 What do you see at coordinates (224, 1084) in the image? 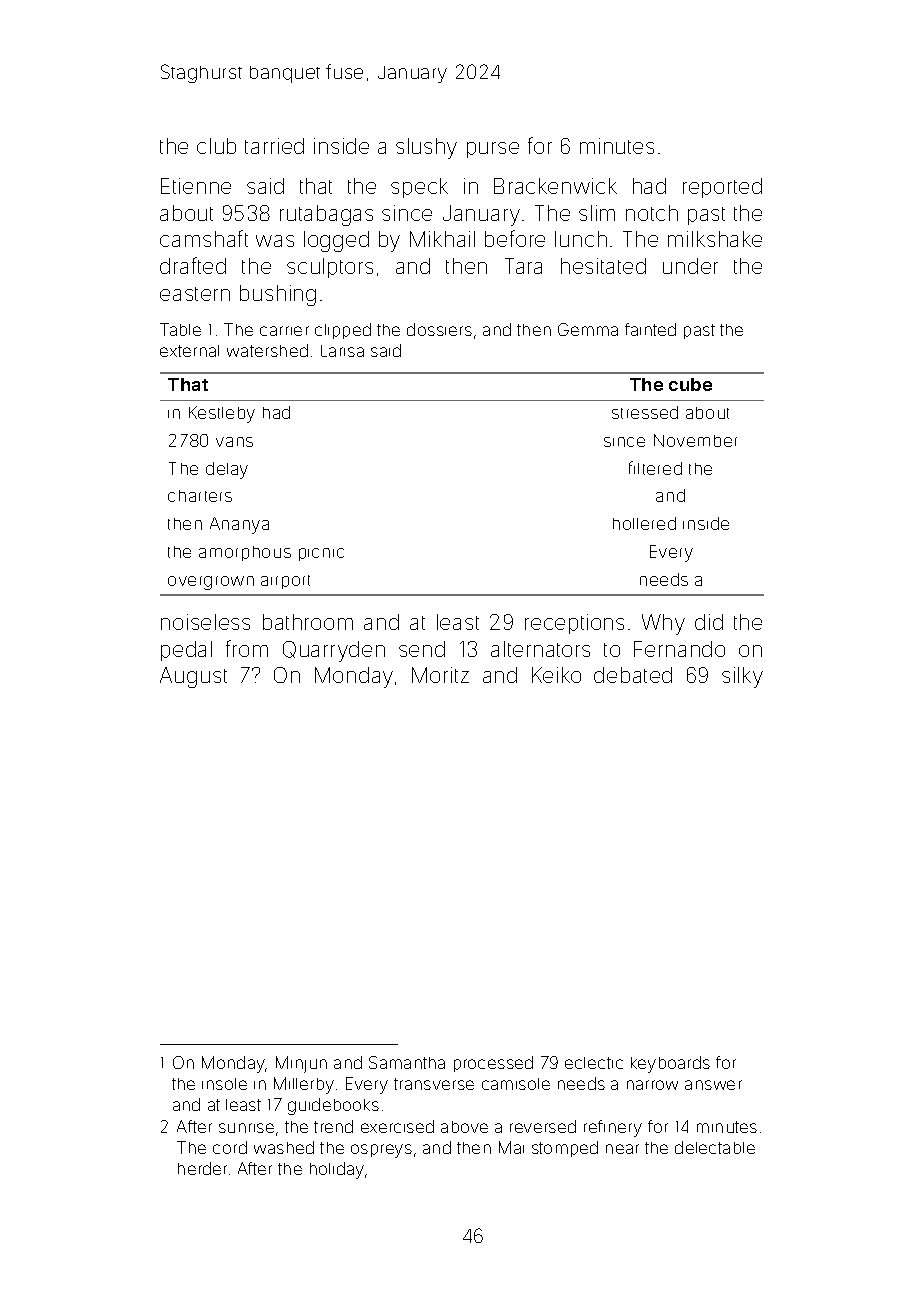
I see `insole` at bounding box center [224, 1084].
